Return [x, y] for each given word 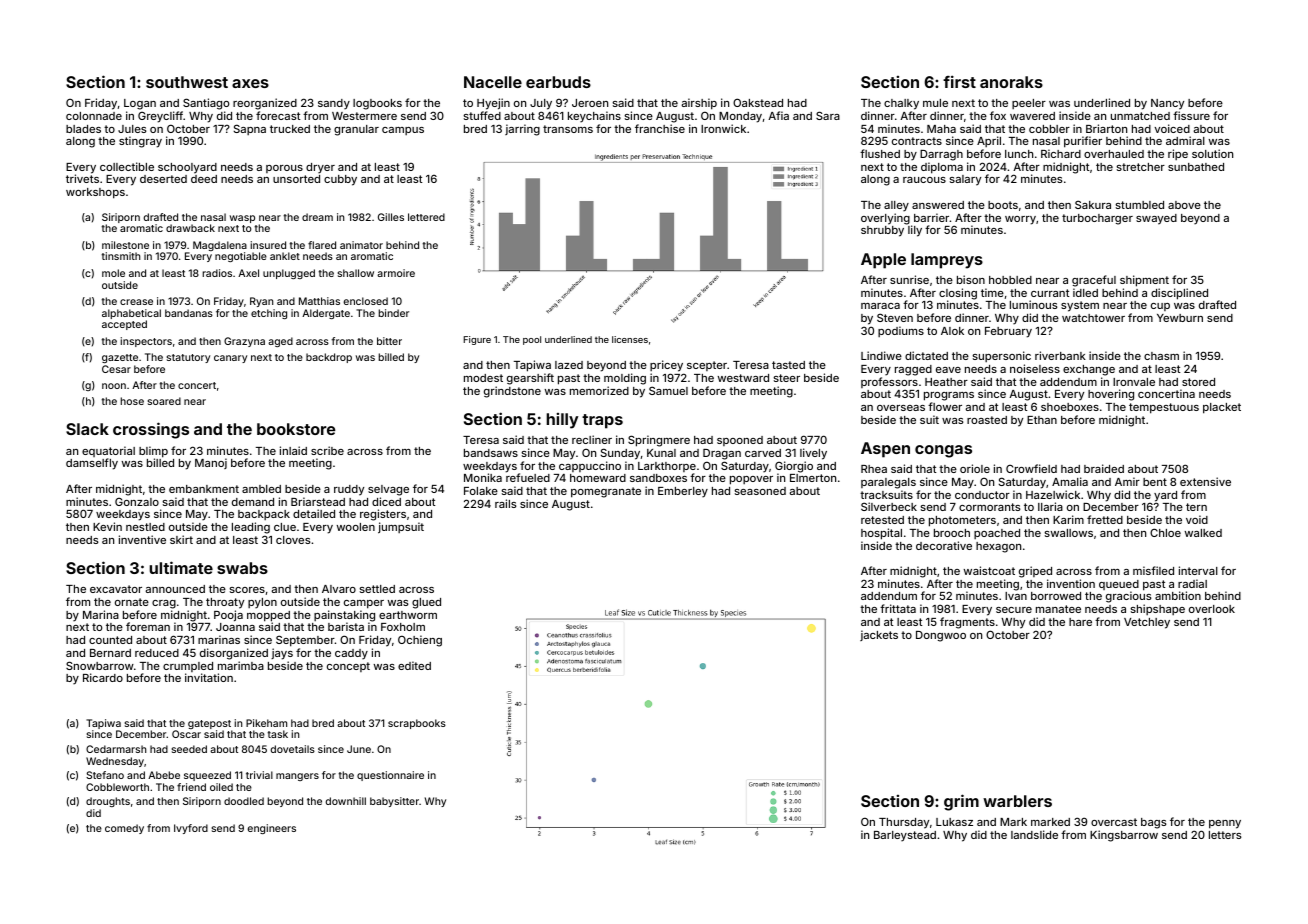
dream [317, 217]
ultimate [181, 567]
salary [965, 180]
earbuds [558, 82]
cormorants [989, 507]
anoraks [1011, 82]
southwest [187, 82]
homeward [598, 478]
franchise [660, 128]
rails [505, 503]
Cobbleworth [117, 787]
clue [285, 527]
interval [1198, 570]
